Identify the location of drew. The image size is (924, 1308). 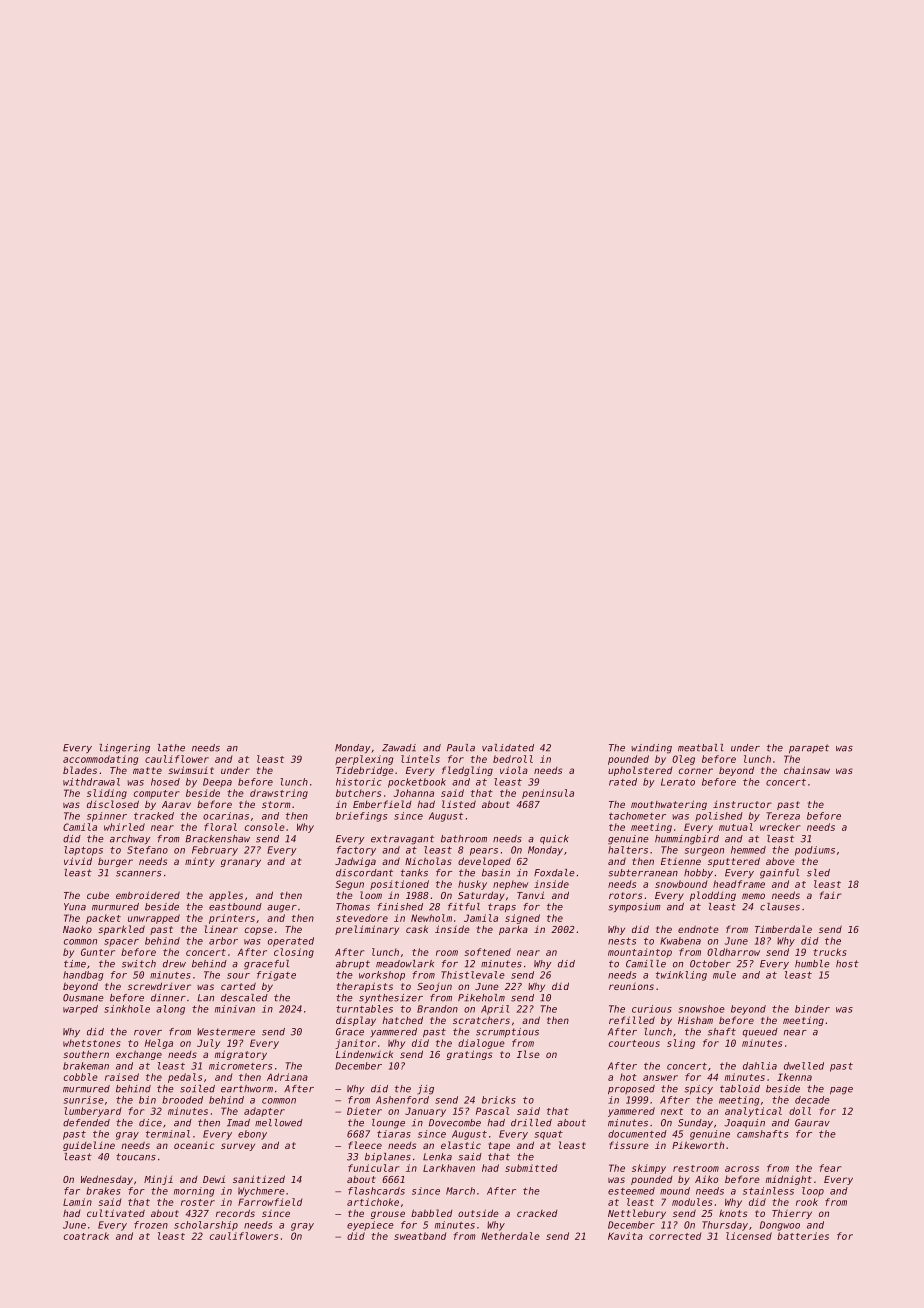
(174, 964).
